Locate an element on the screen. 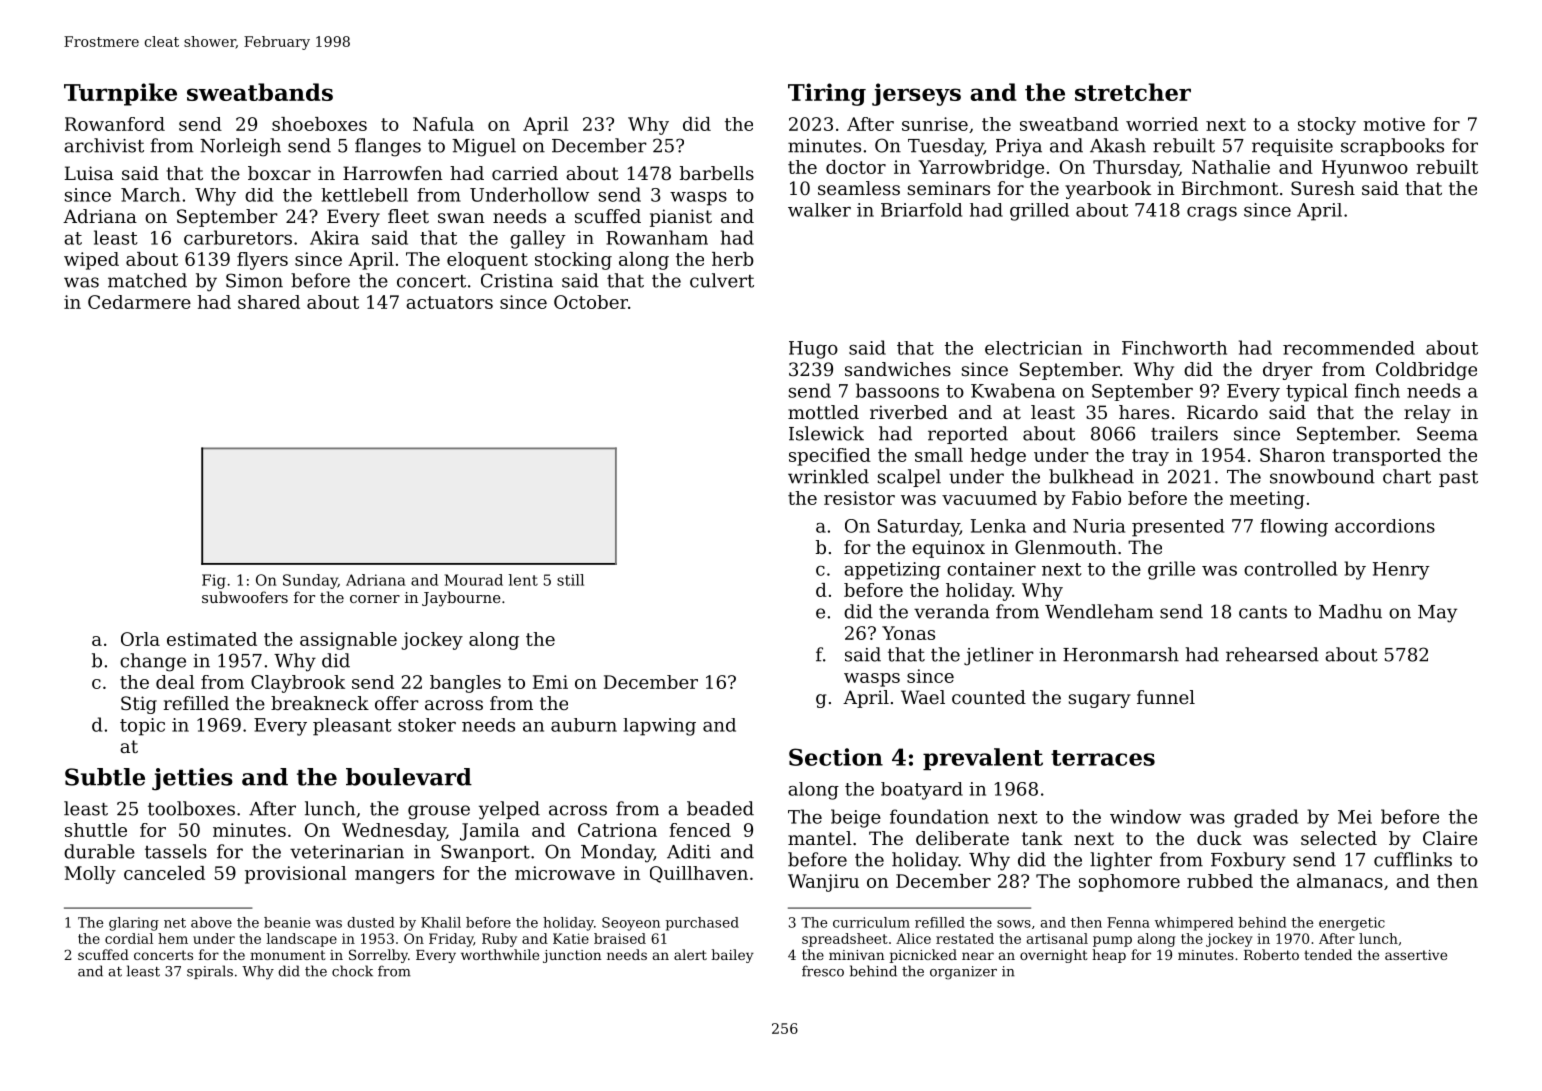 The height and width of the screenshot is (1091, 1542). stretcher is located at coordinates (1133, 92).
